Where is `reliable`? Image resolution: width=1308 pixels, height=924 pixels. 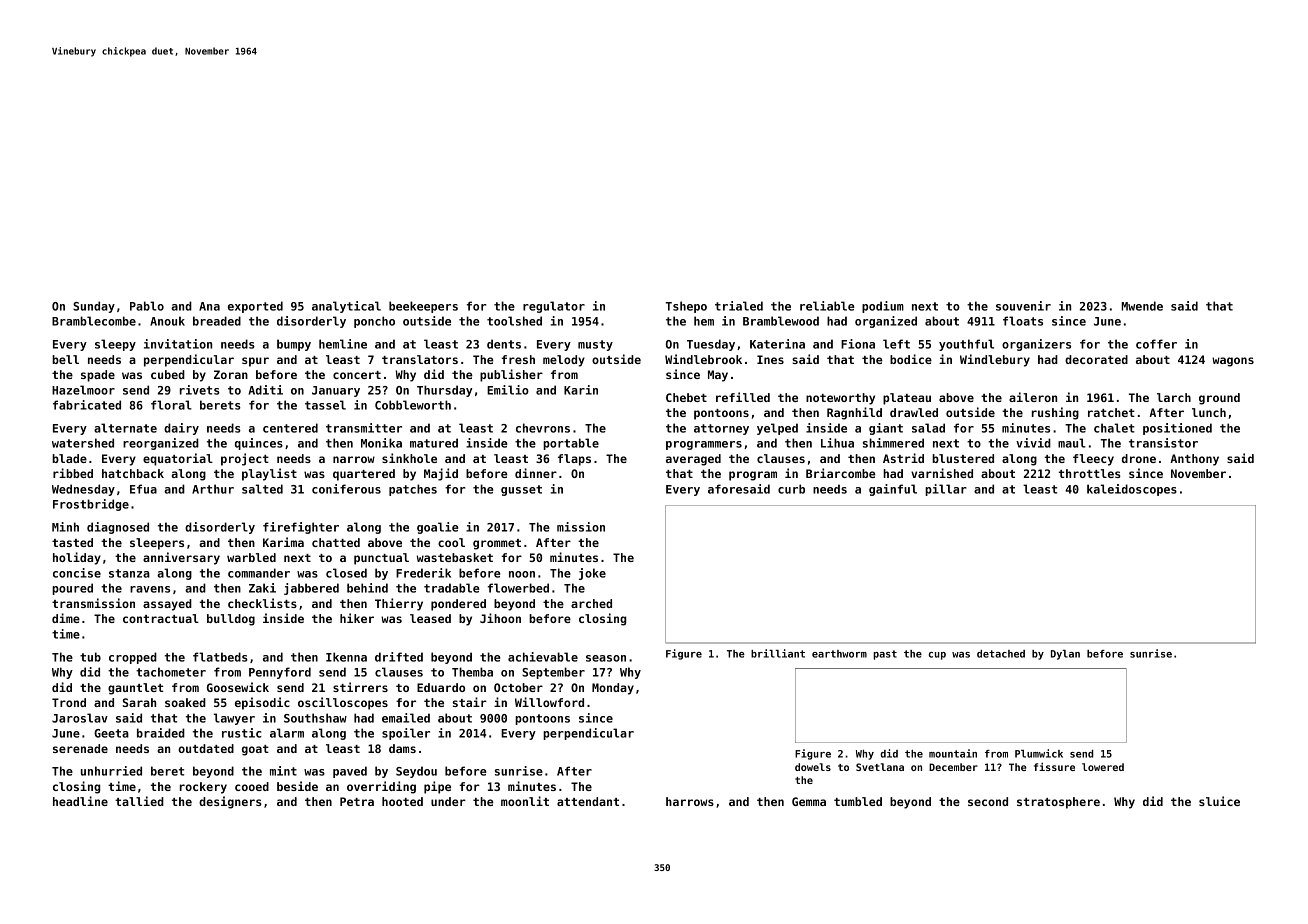
reliable is located at coordinates (827, 306).
